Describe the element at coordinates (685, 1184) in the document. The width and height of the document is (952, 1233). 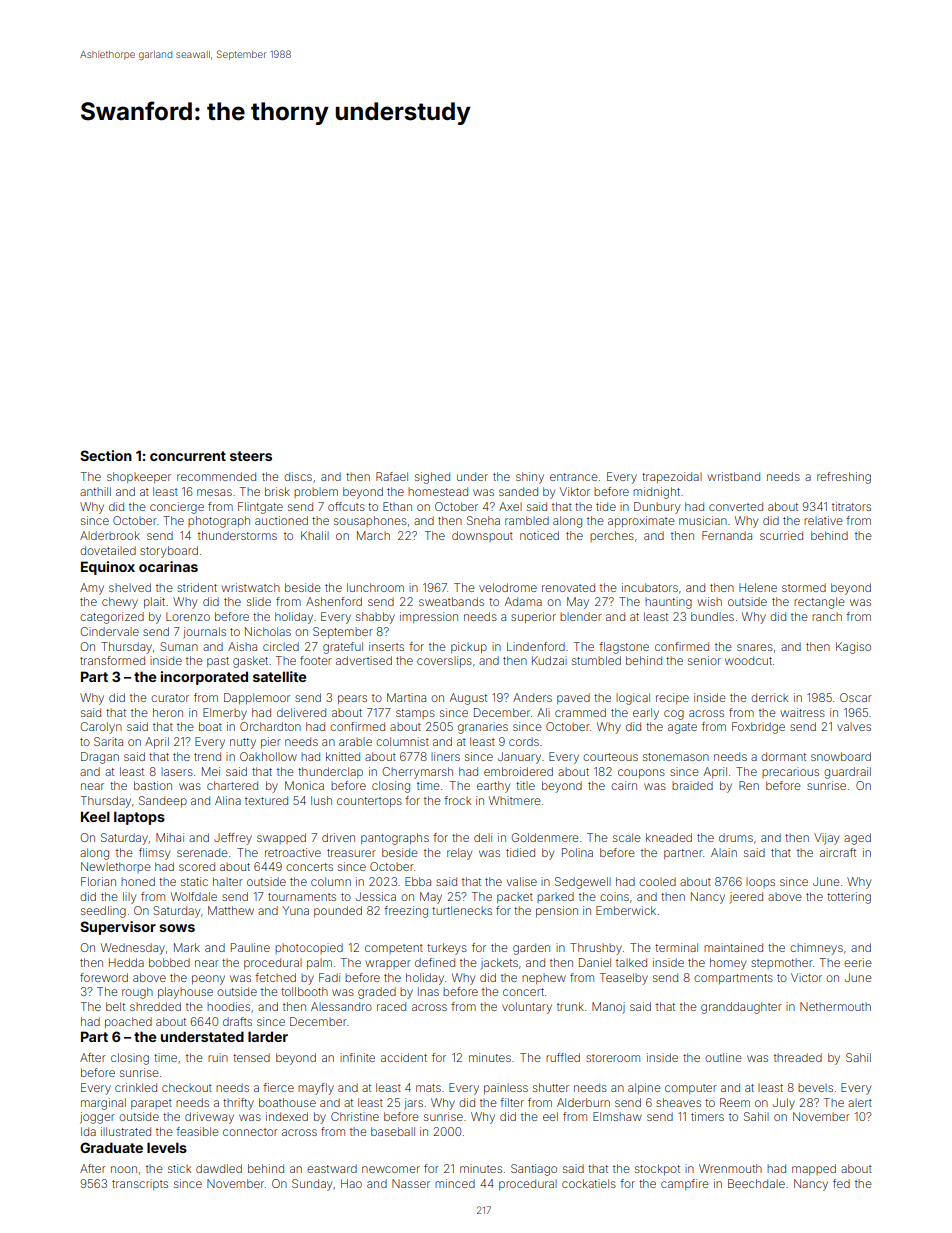
I see `campfire` at that location.
